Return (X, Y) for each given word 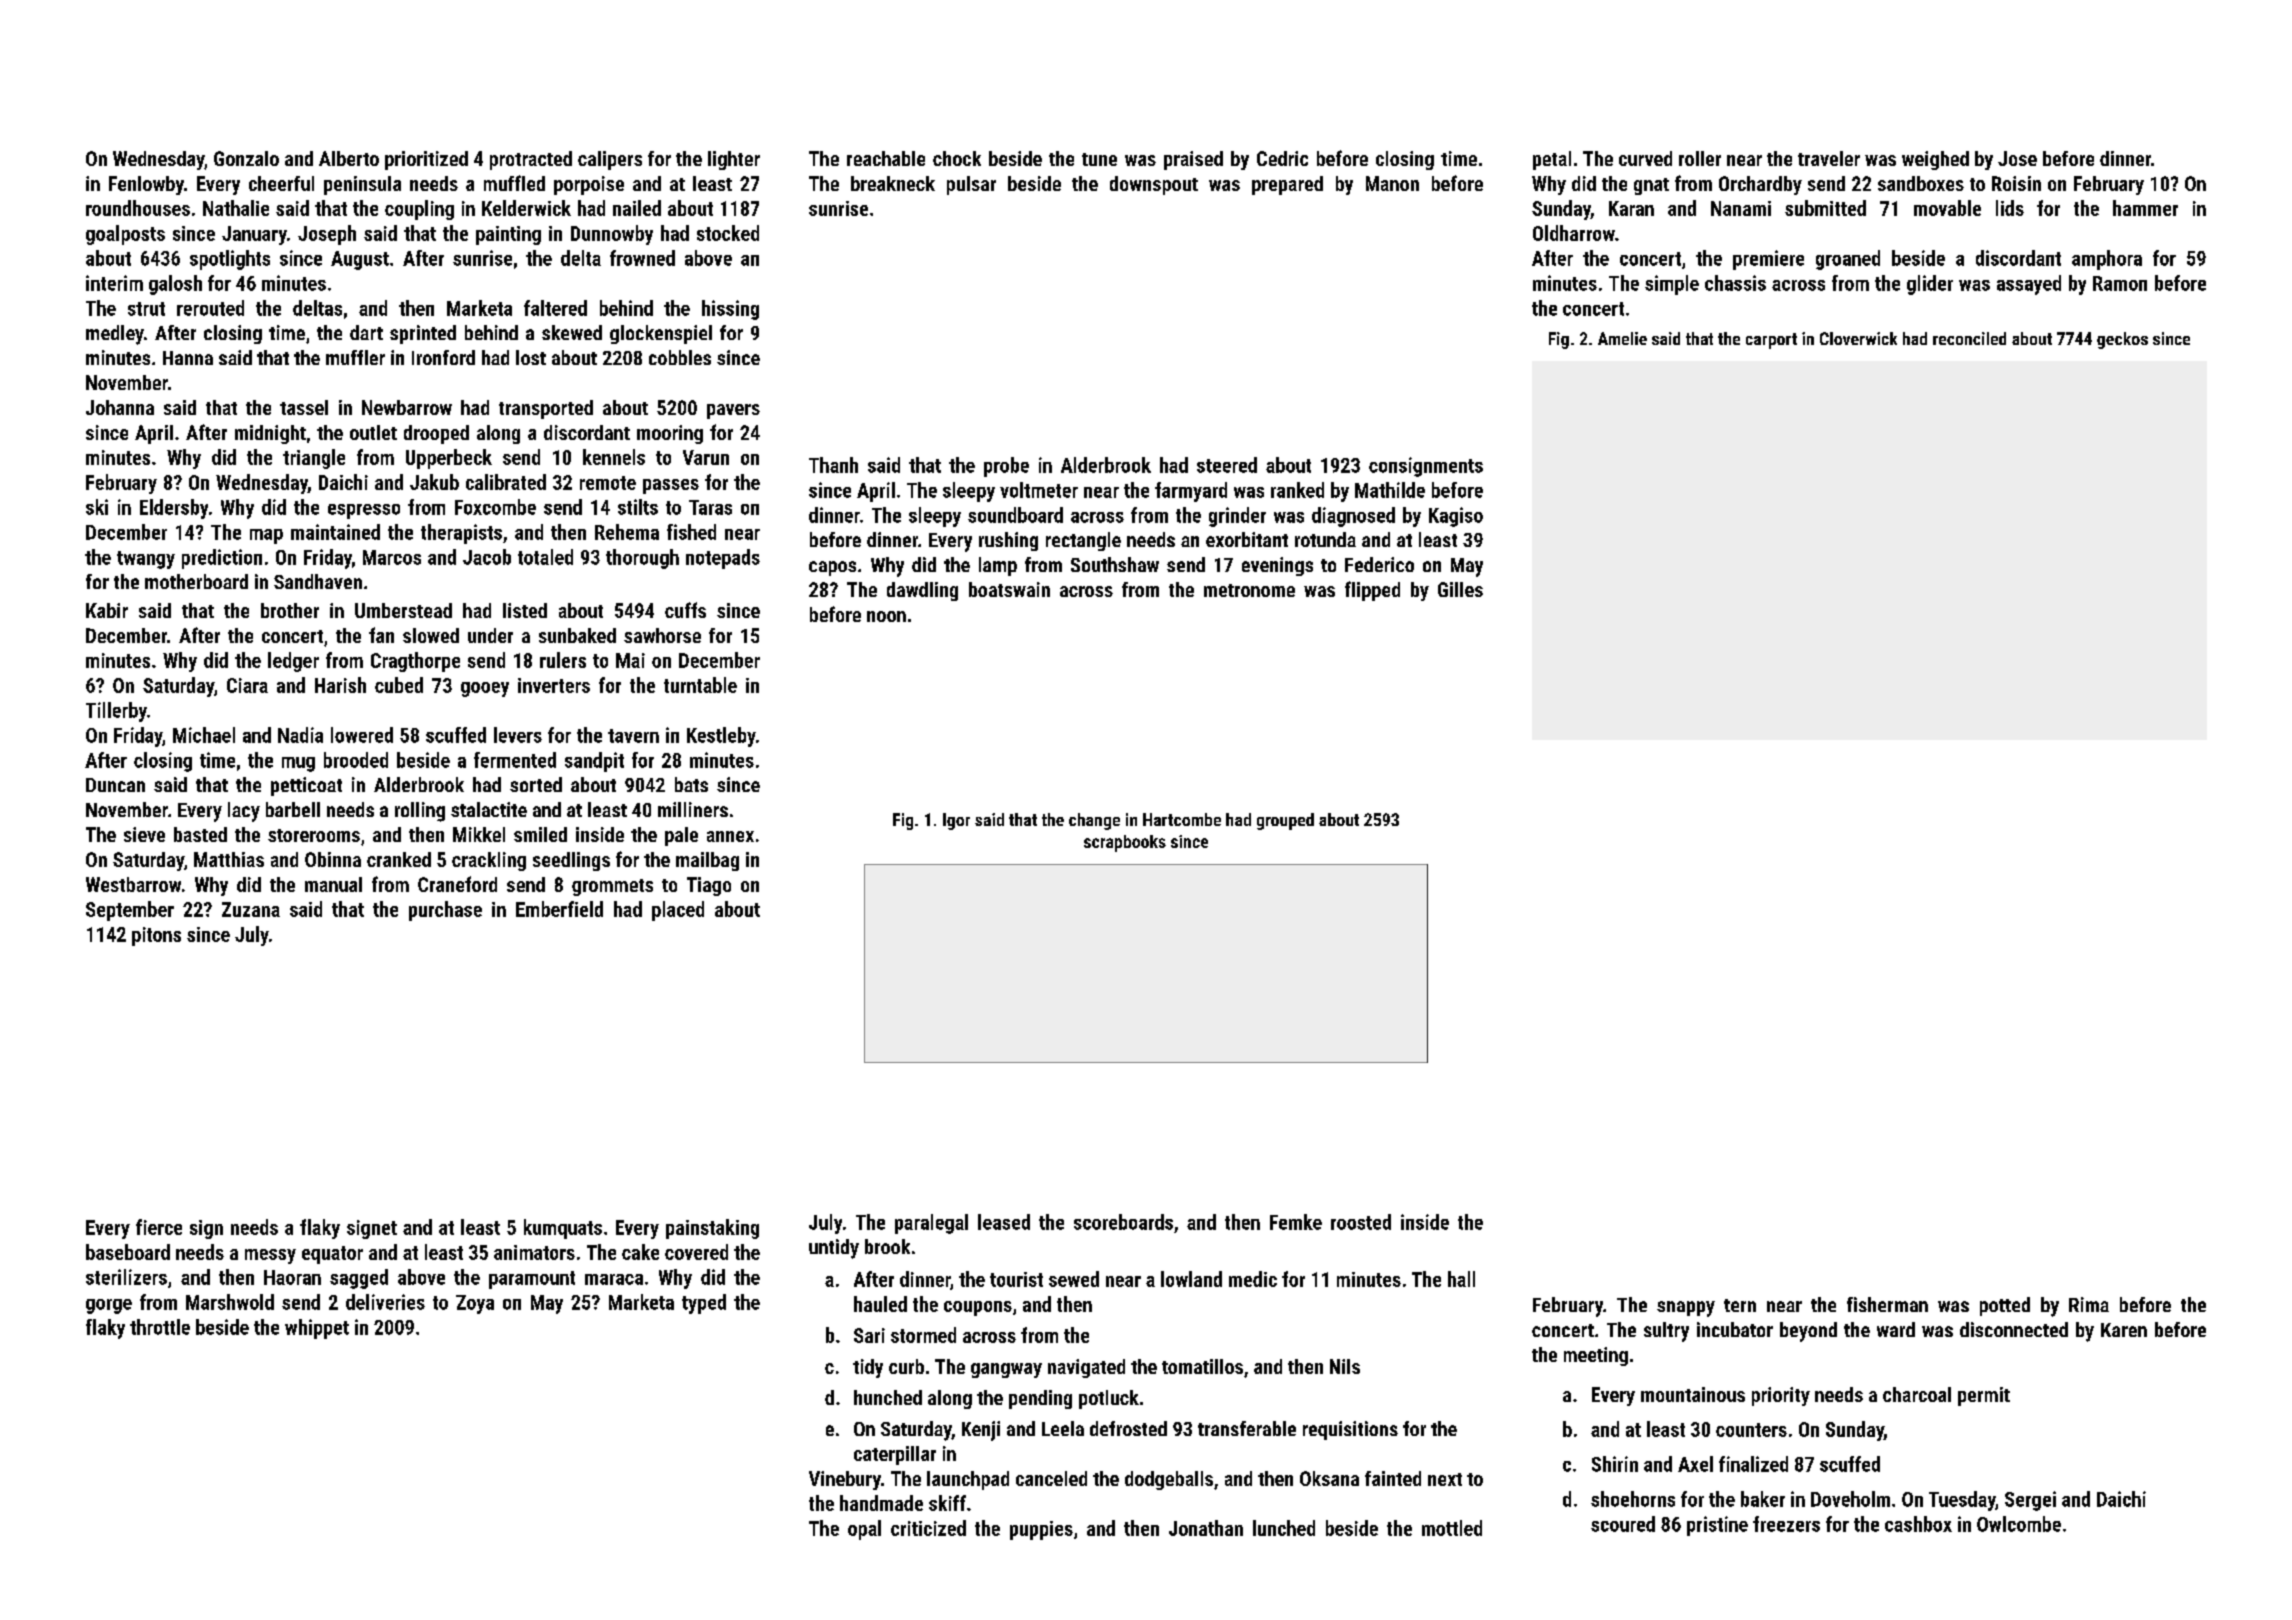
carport (1771, 341)
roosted (1361, 1222)
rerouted (210, 308)
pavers (733, 411)
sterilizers (126, 1277)
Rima (2089, 1304)
